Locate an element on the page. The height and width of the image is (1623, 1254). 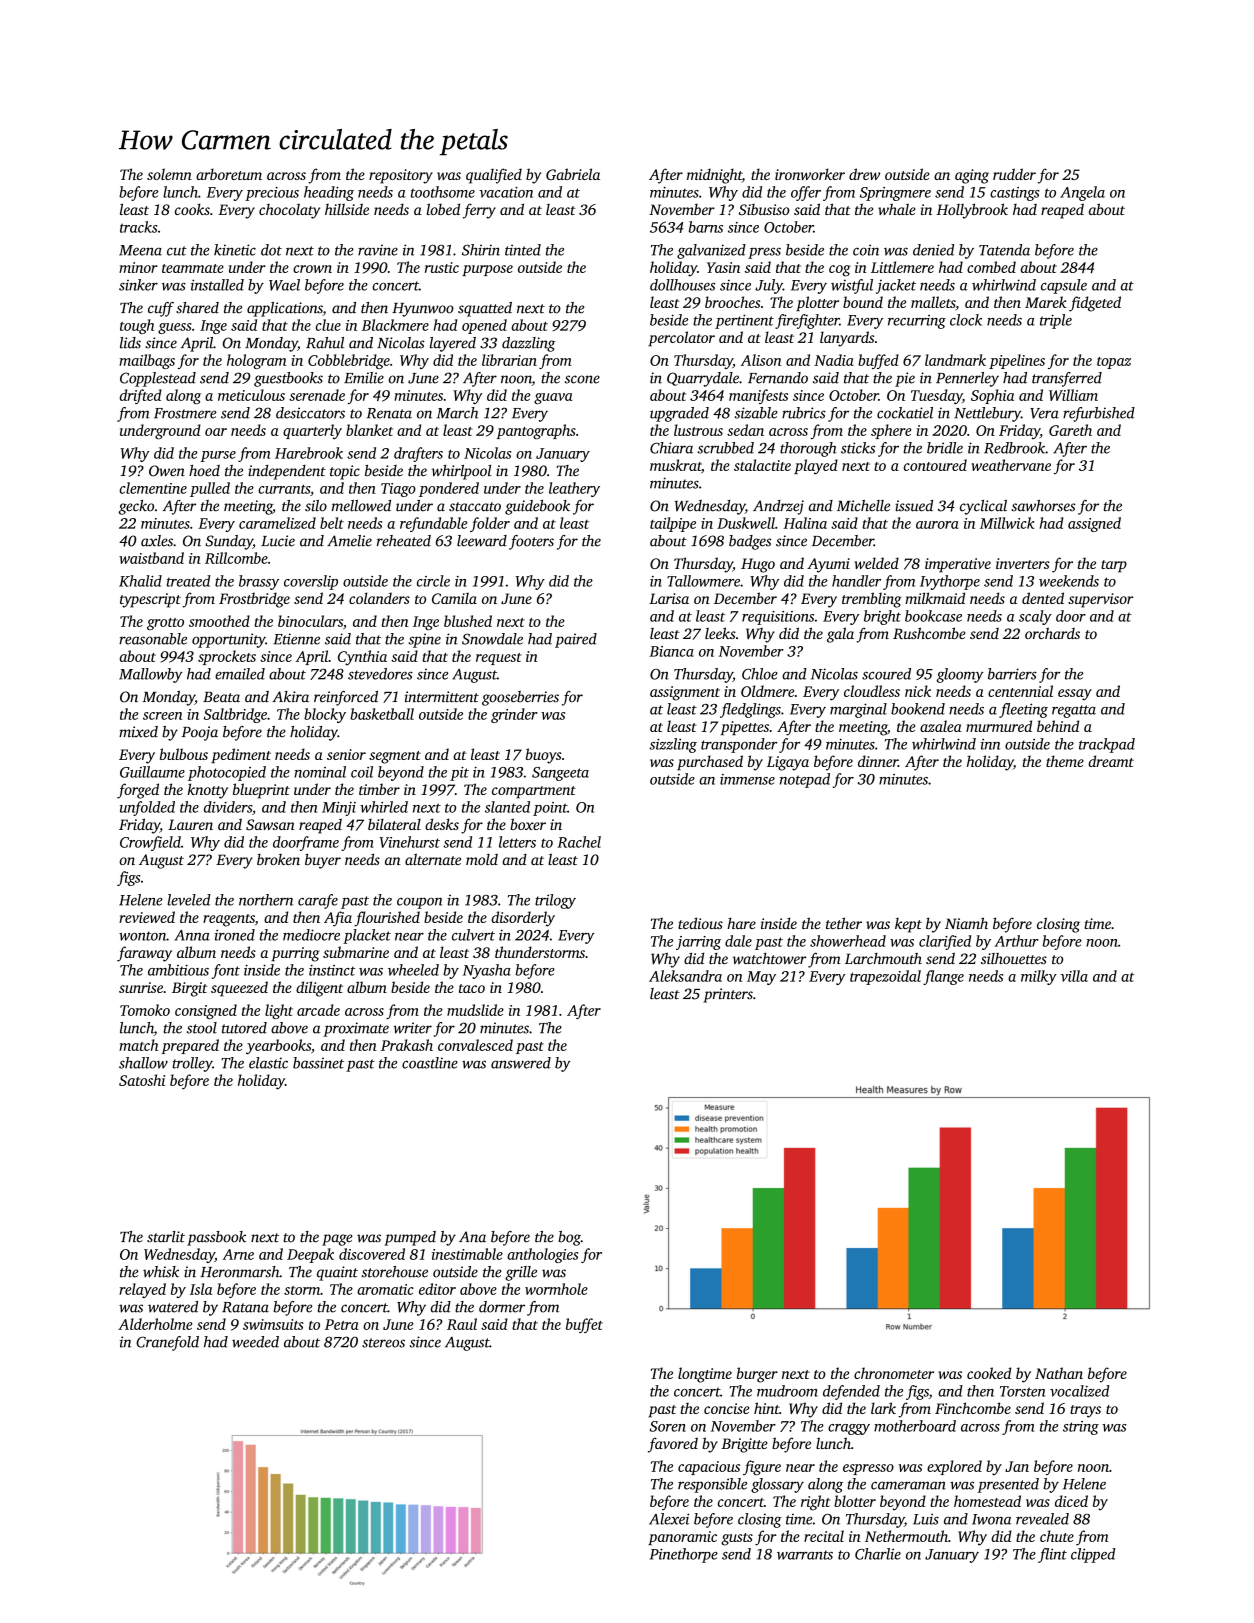
Yasin is located at coordinates (723, 267).
